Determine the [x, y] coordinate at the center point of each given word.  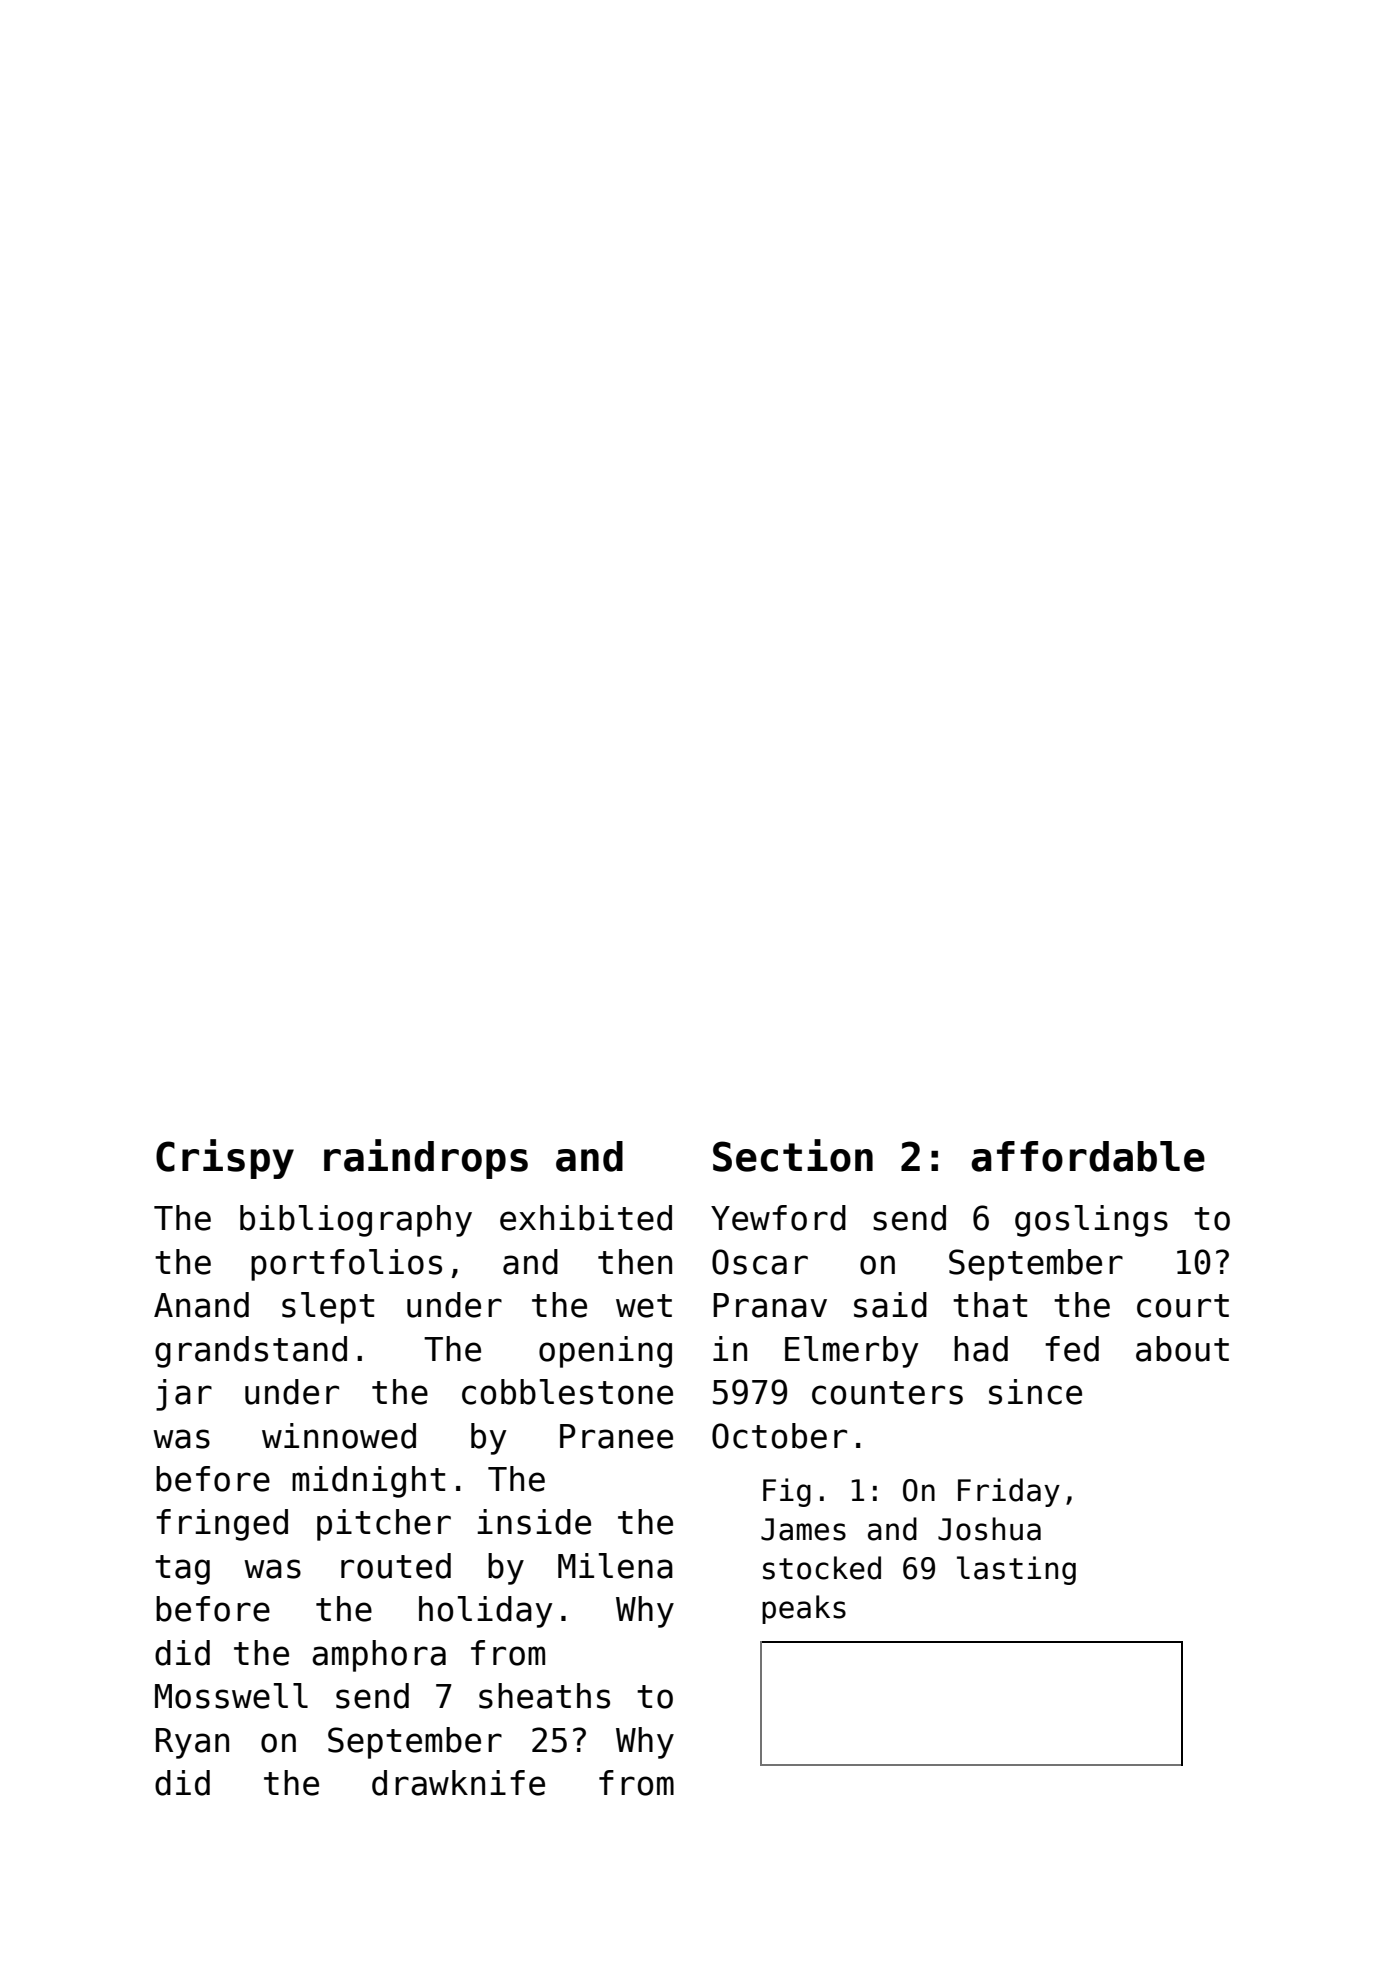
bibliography [356, 1221]
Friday [1009, 1492]
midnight [368, 1482]
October [779, 1436]
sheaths [544, 1696]
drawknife [458, 1783]
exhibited [586, 1218]
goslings [1091, 1221]
